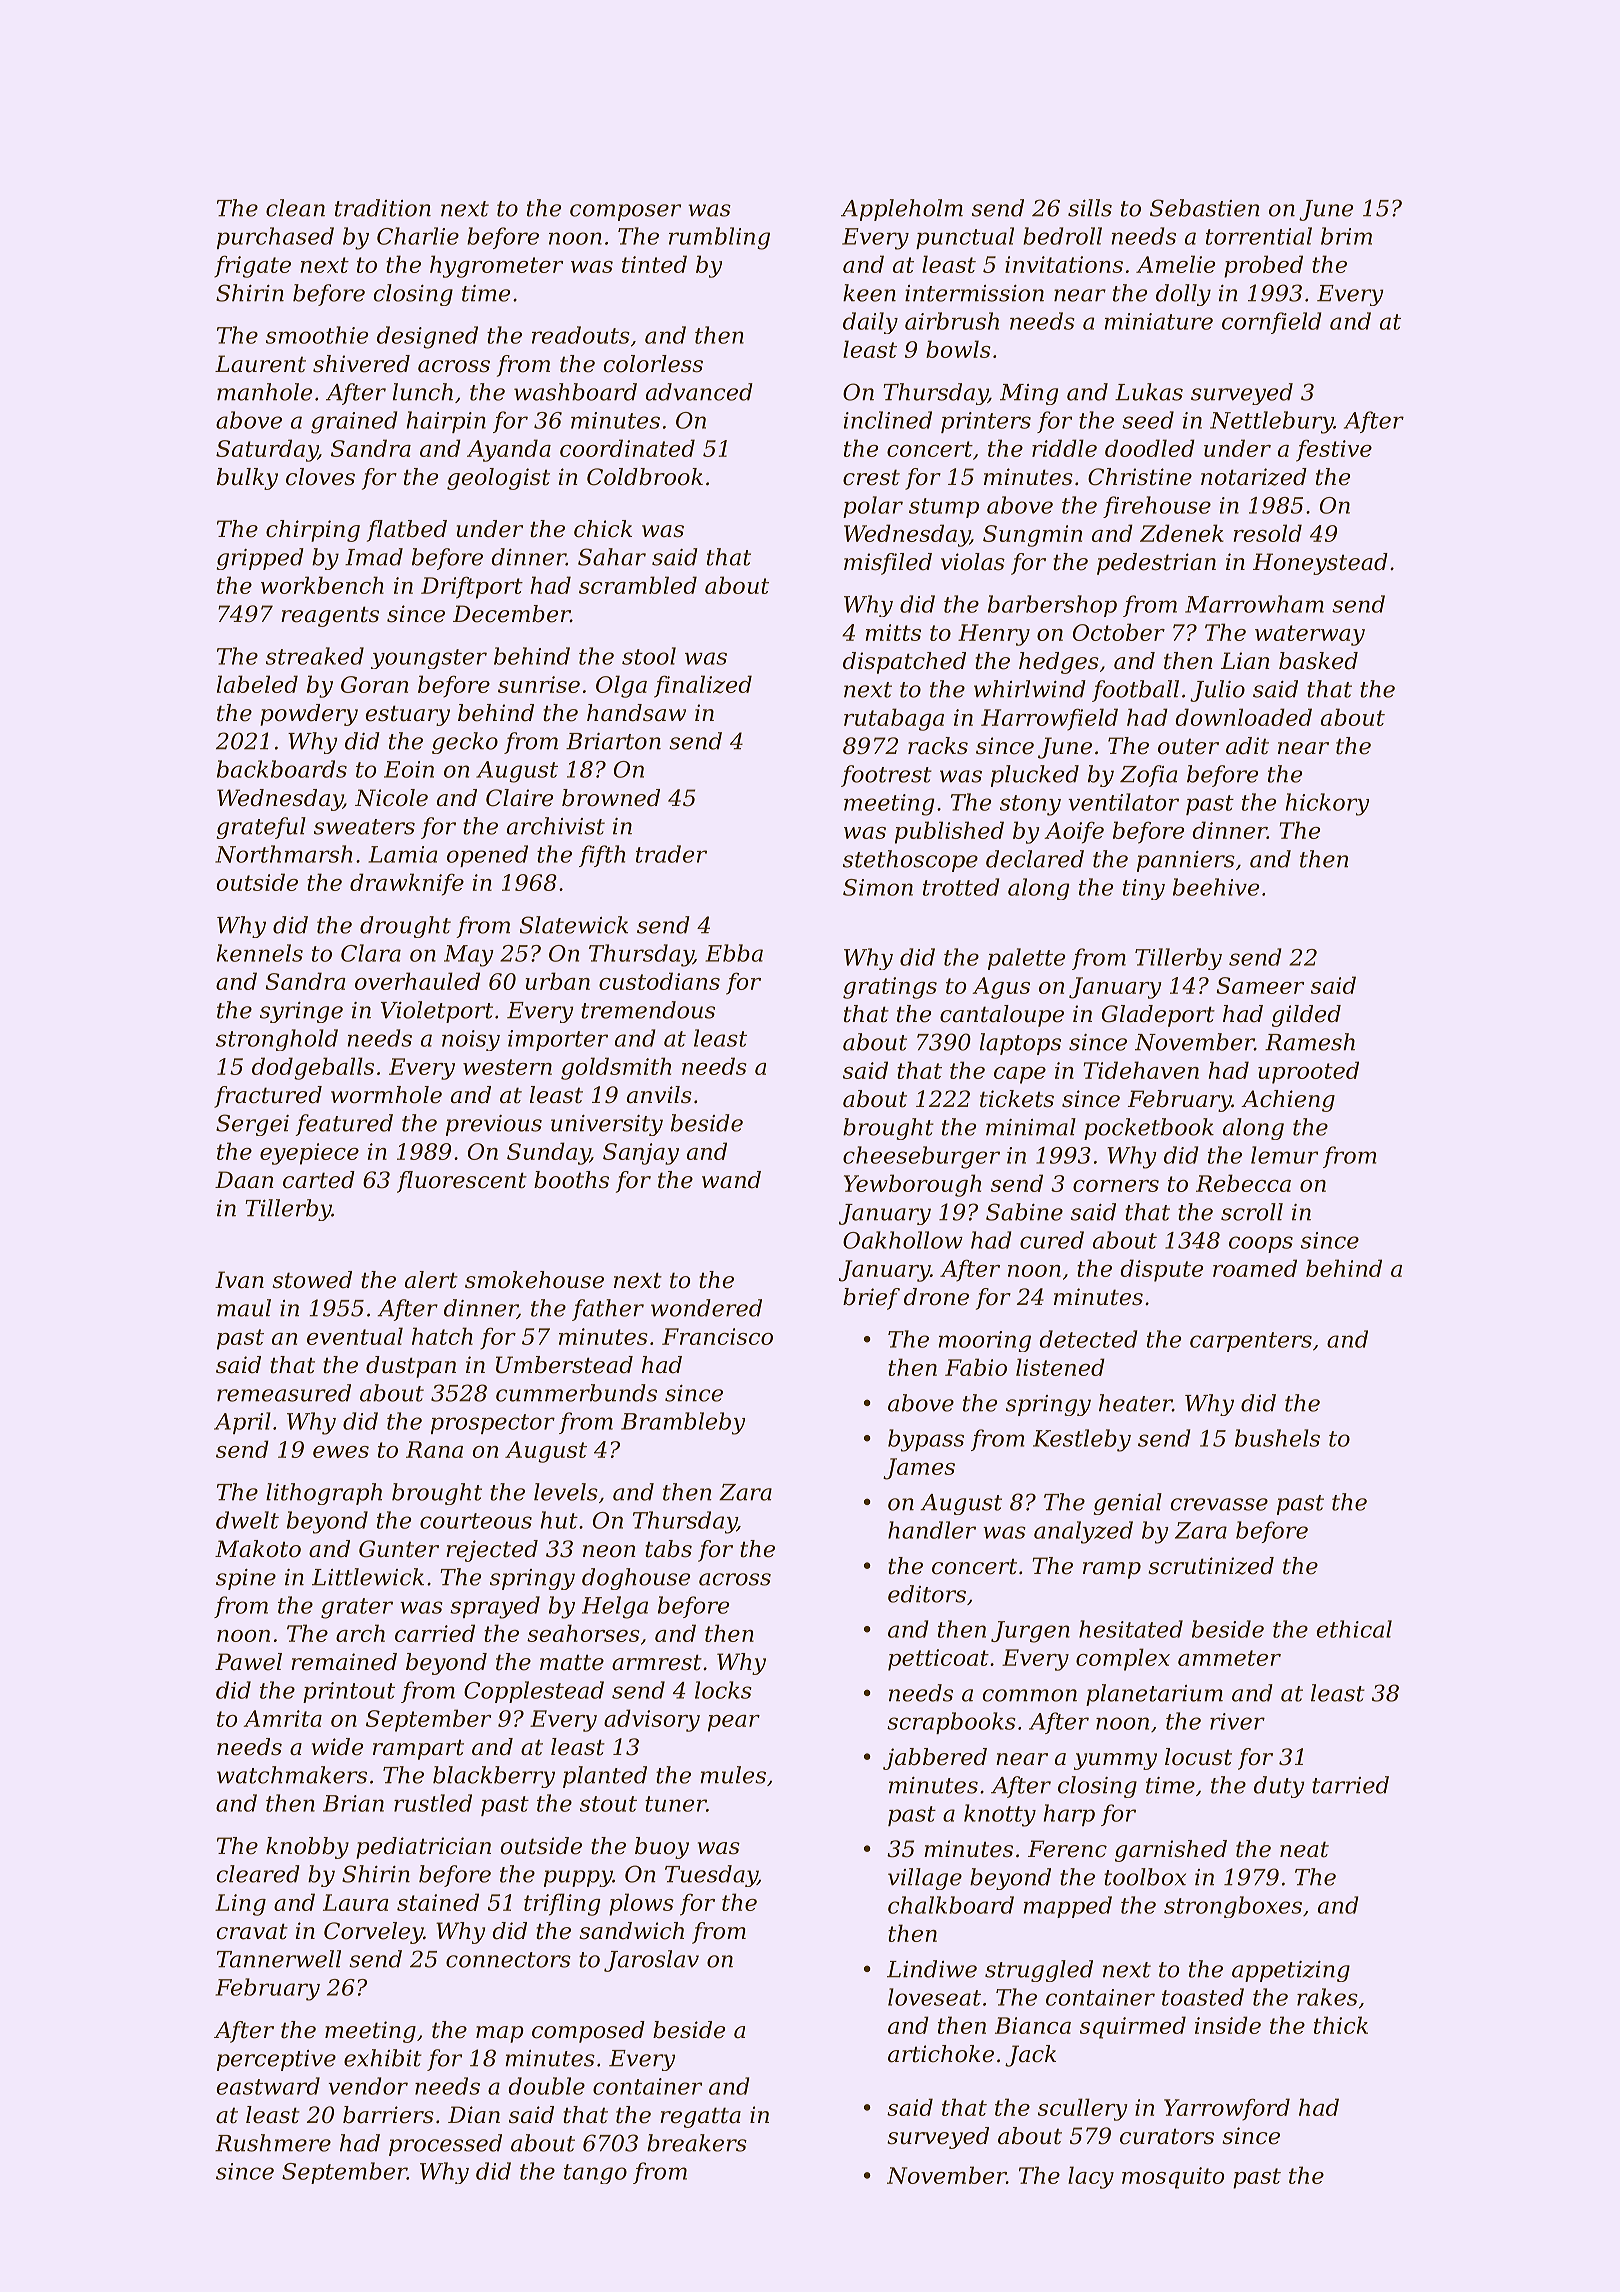 This screenshot has height=2292, width=1620. What do you see at coordinates (1135, 691) in the screenshot?
I see `football` at bounding box center [1135, 691].
